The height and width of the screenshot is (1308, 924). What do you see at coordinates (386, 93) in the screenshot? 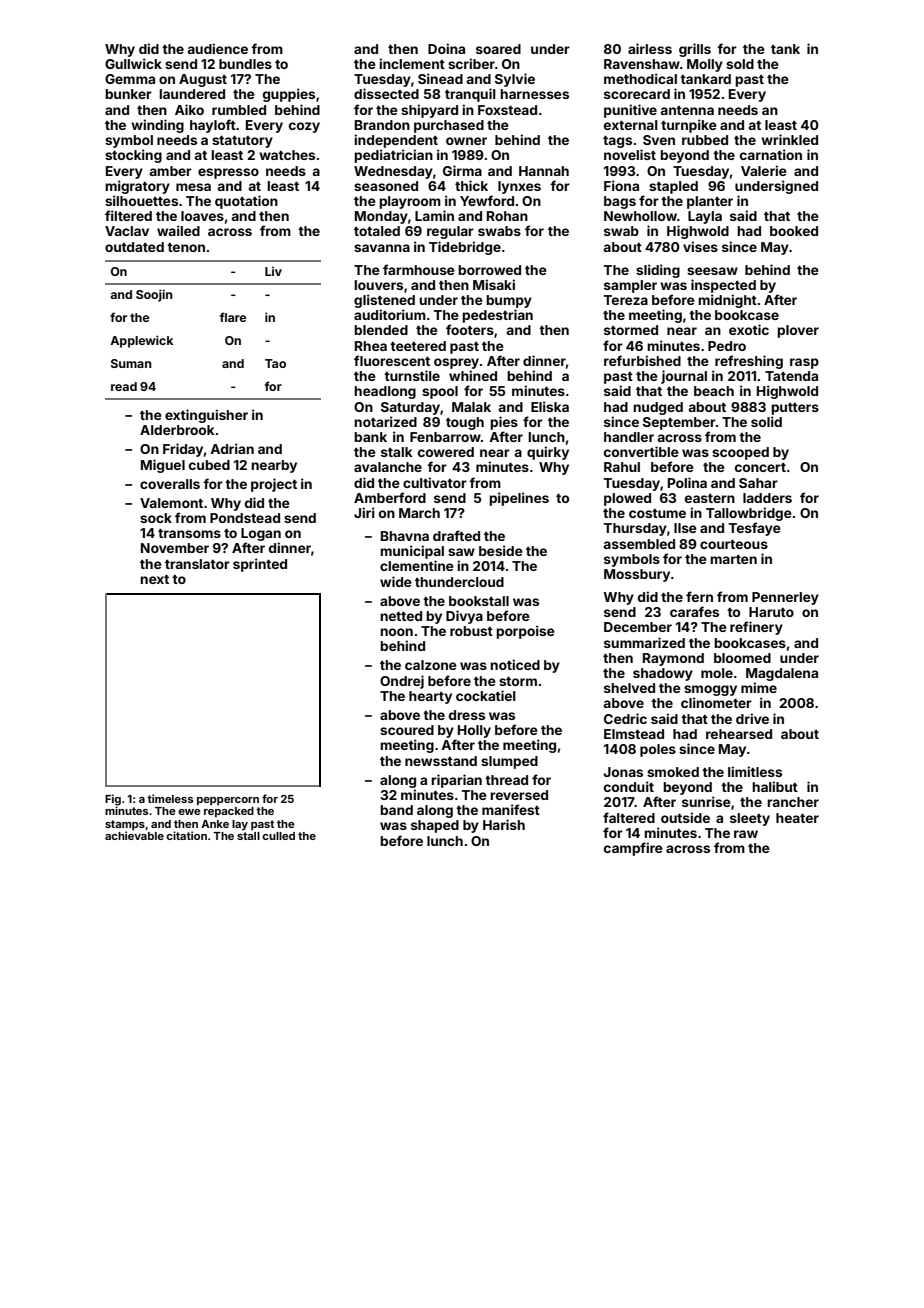
I see `dissected` at bounding box center [386, 93].
